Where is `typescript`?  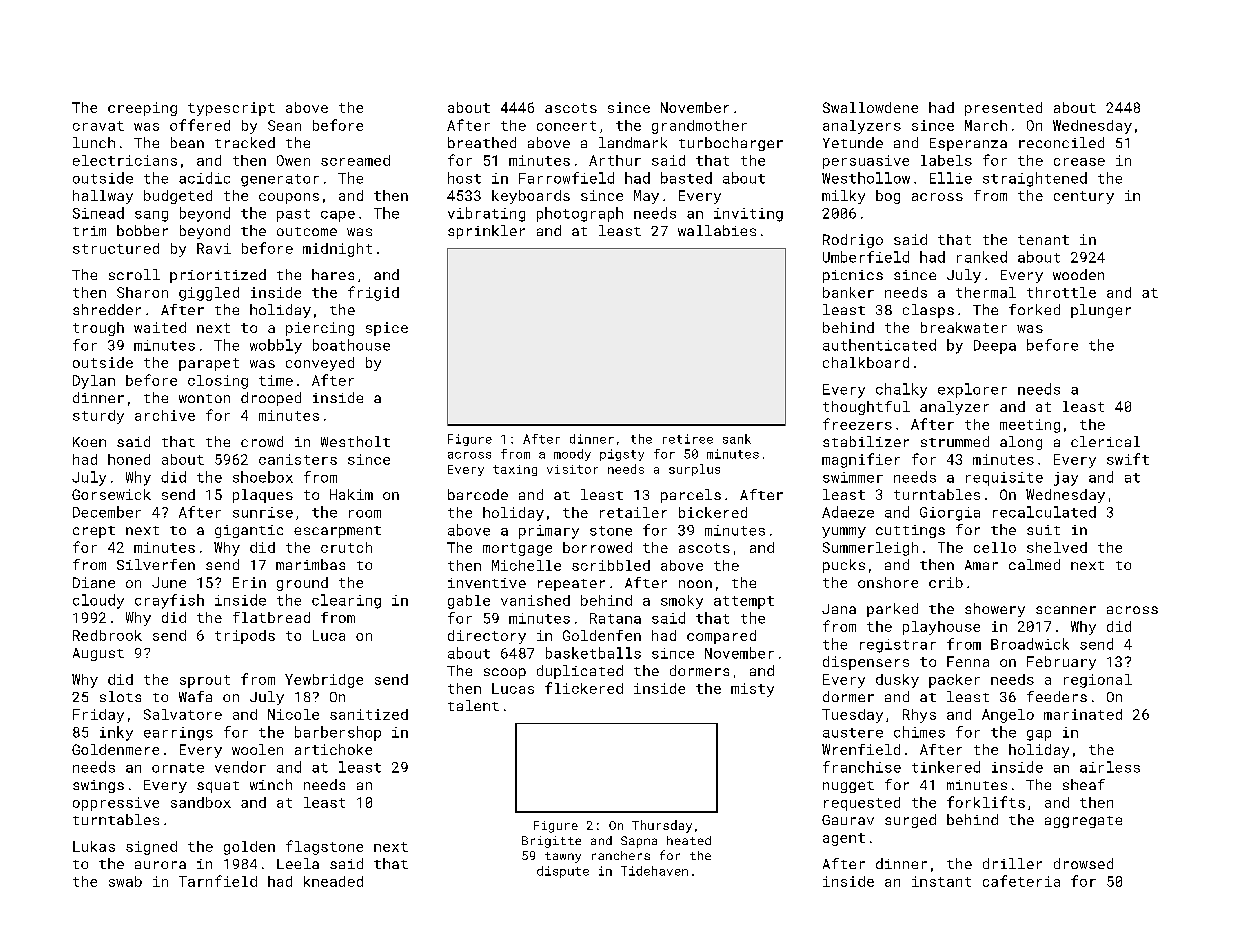
typescript is located at coordinates (231, 109).
